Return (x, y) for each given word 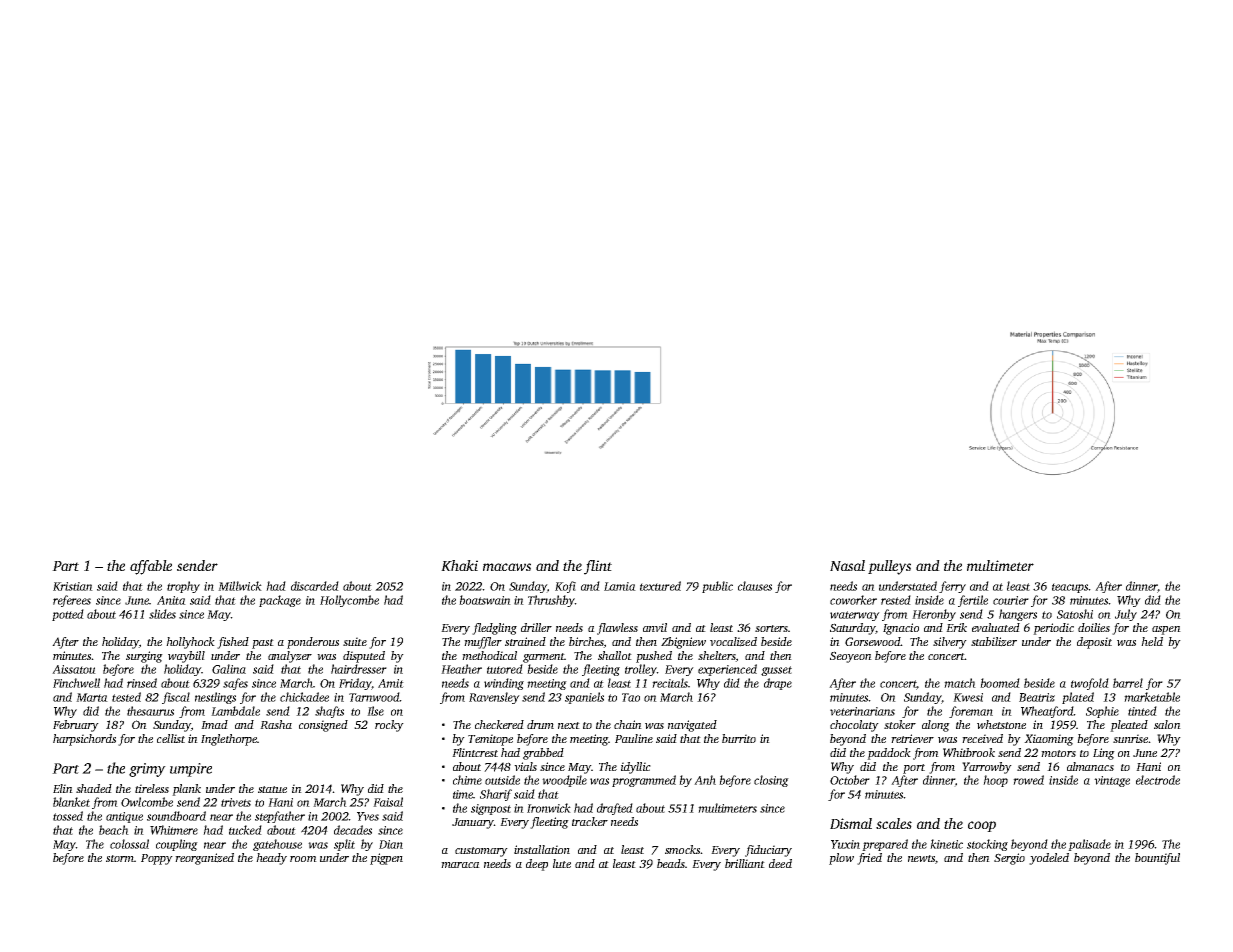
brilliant (745, 863)
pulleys (889, 567)
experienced (727, 670)
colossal (129, 844)
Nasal (847, 565)
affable (151, 567)
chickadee (304, 697)
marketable (1152, 697)
